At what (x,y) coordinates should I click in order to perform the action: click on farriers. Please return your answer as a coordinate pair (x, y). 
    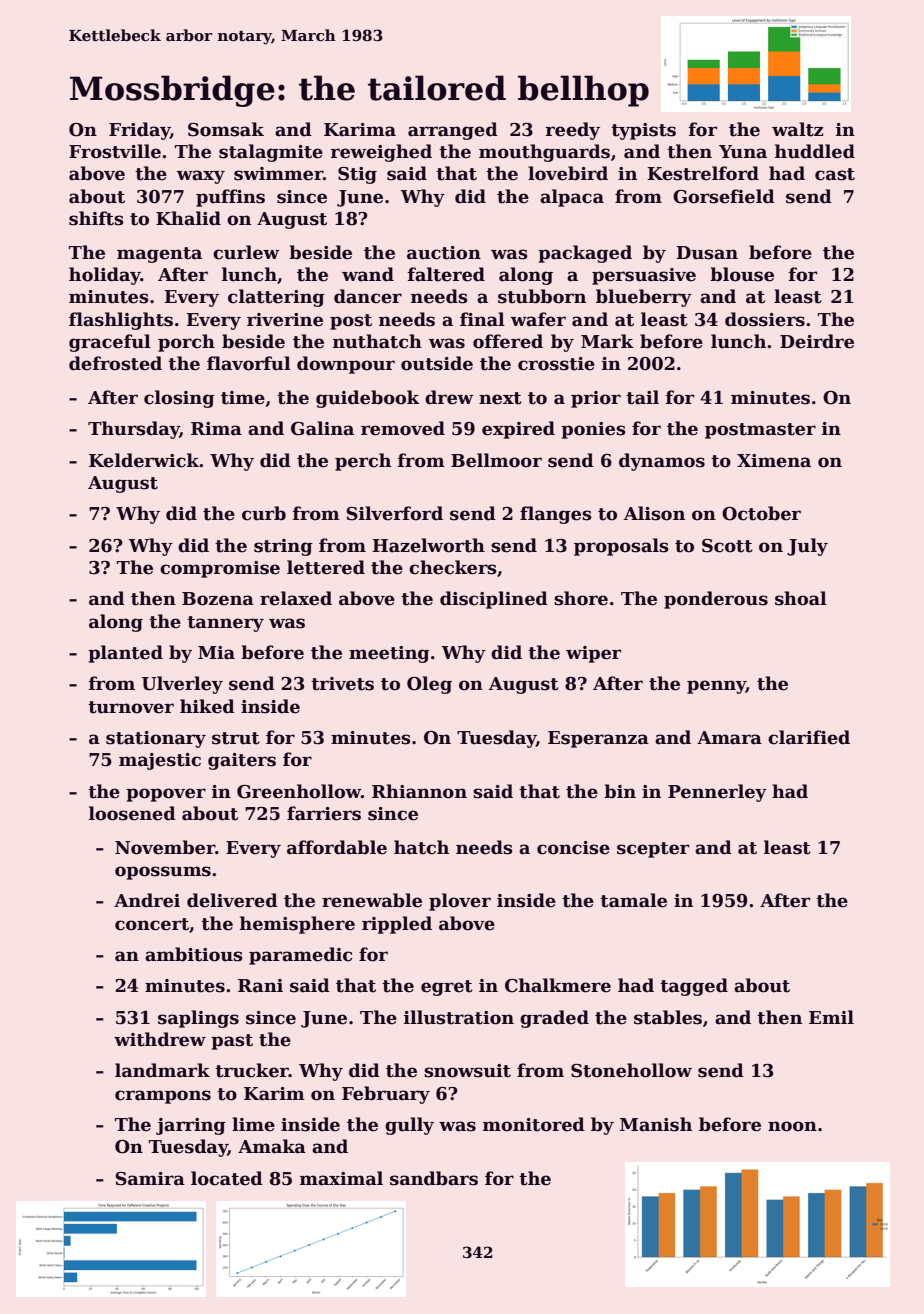
    Looking at the image, I should click on (324, 813).
